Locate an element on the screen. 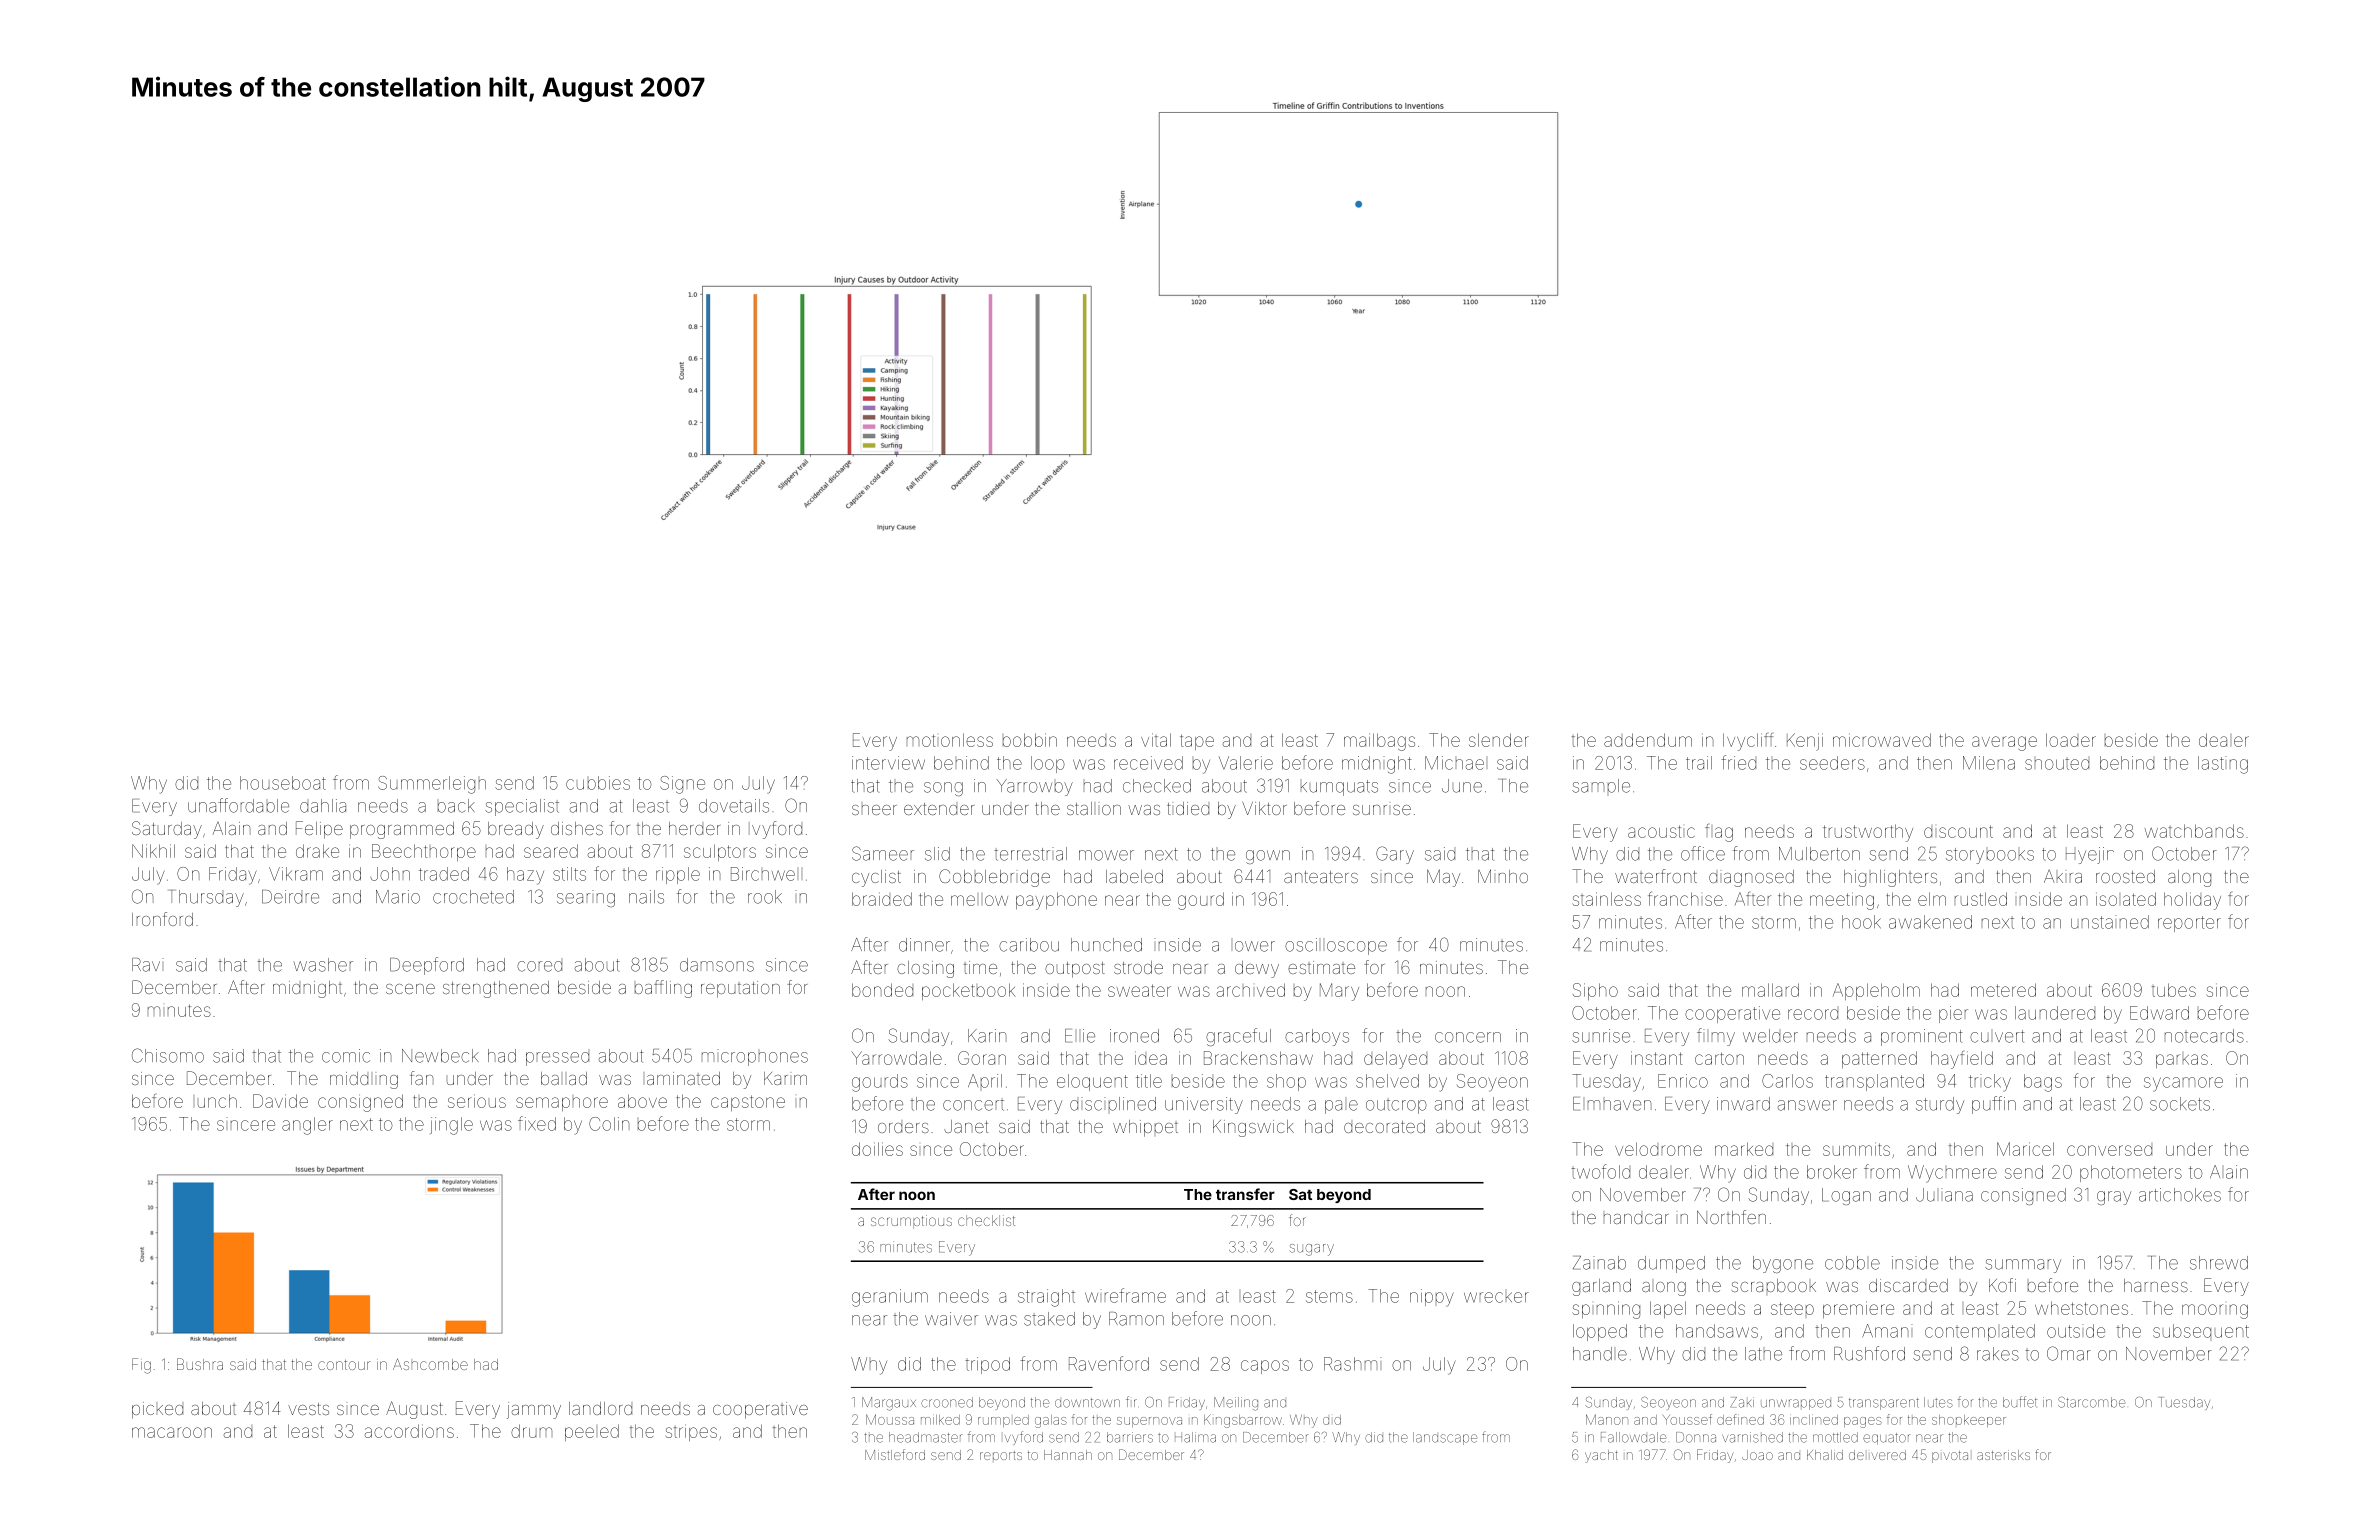 The image size is (2380, 1540). watchbands is located at coordinates (2194, 831).
